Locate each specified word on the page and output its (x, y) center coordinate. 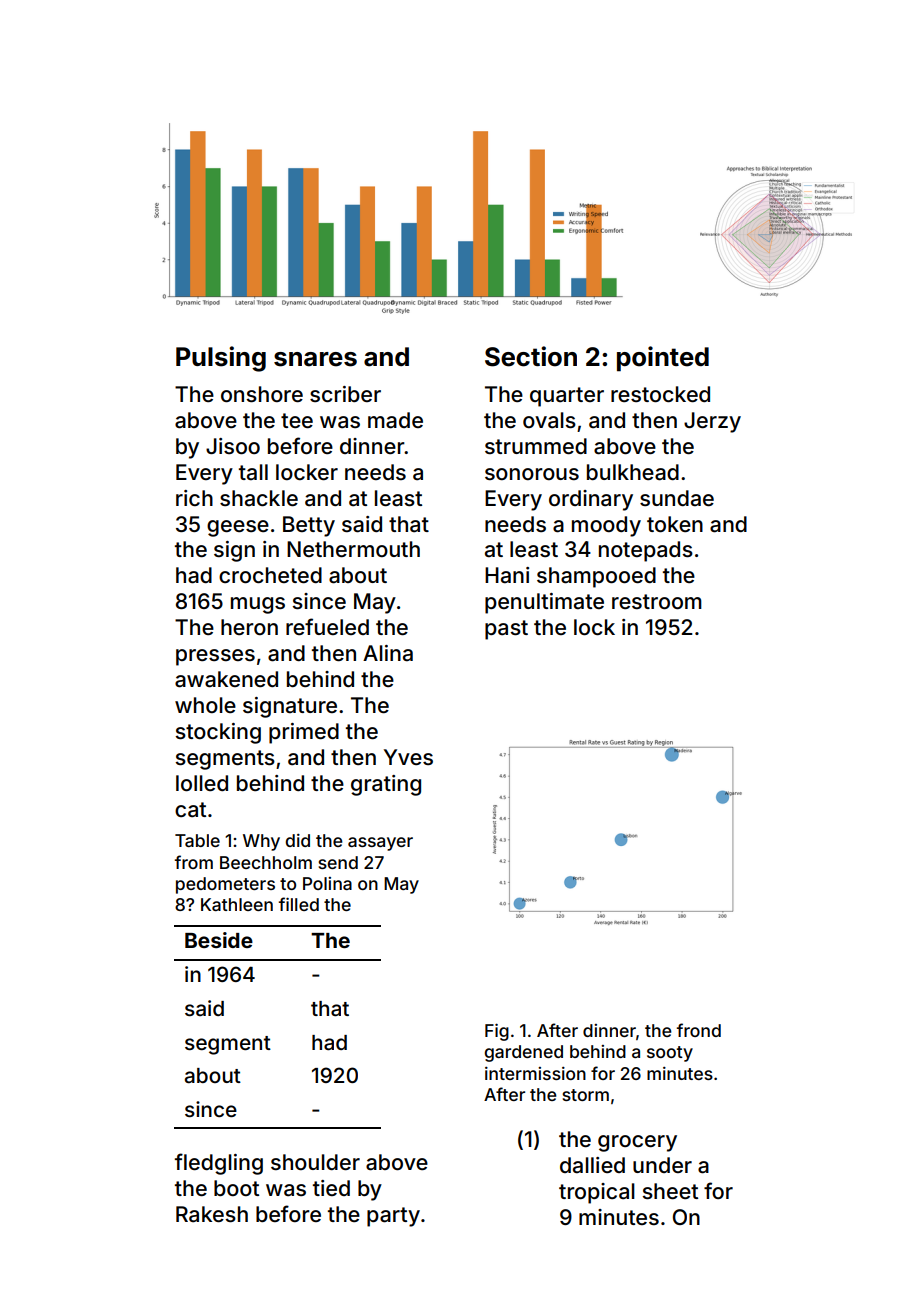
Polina (327, 883)
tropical (597, 1193)
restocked (660, 394)
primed (304, 733)
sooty (670, 1054)
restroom (657, 601)
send (338, 862)
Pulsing (221, 359)
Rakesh (212, 1214)
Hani (507, 575)
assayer (380, 844)
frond (699, 1030)
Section (531, 356)
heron (249, 627)
